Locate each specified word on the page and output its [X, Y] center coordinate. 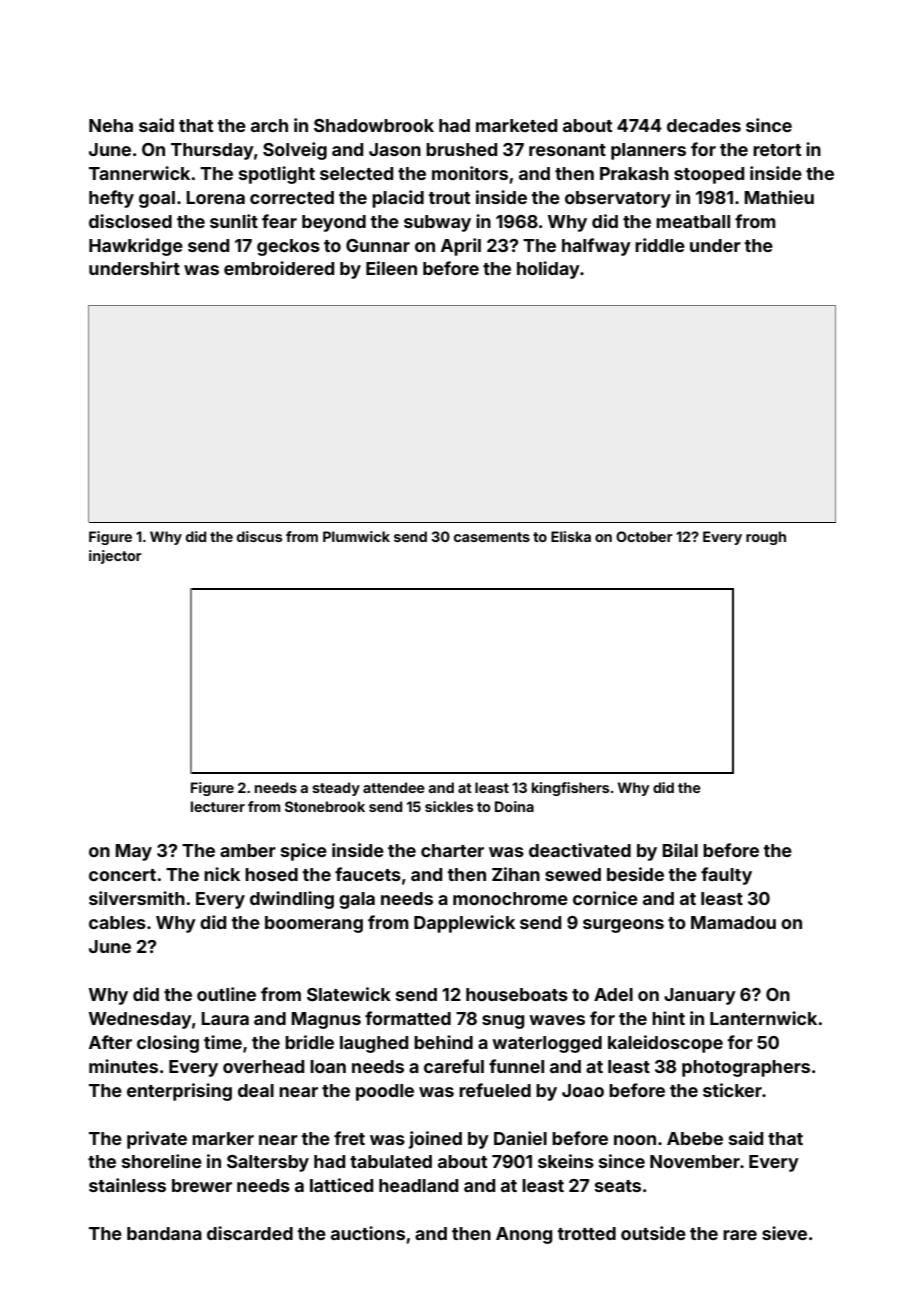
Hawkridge [136, 247]
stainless [127, 1185]
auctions [368, 1233]
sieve [784, 1233]
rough [766, 538]
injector [115, 557]
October [644, 536]
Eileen [391, 268]
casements [492, 537]
